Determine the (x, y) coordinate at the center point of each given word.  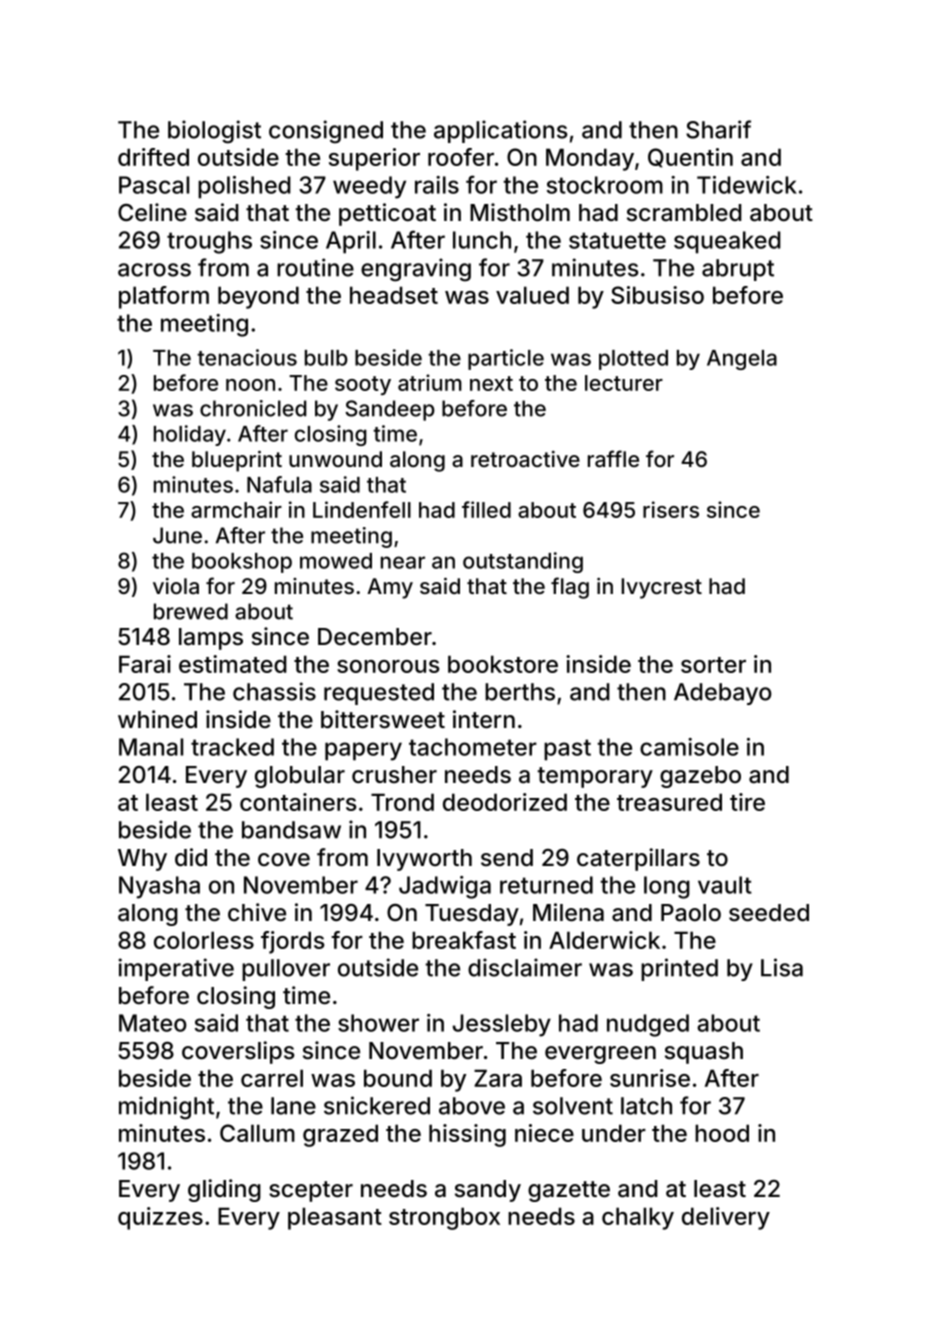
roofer (461, 157)
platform (164, 297)
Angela (742, 360)
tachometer (473, 747)
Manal (151, 747)
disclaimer (525, 967)
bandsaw (291, 830)
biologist (214, 132)
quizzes (160, 1218)
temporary (595, 777)
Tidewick (747, 185)
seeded (769, 913)
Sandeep (390, 410)
